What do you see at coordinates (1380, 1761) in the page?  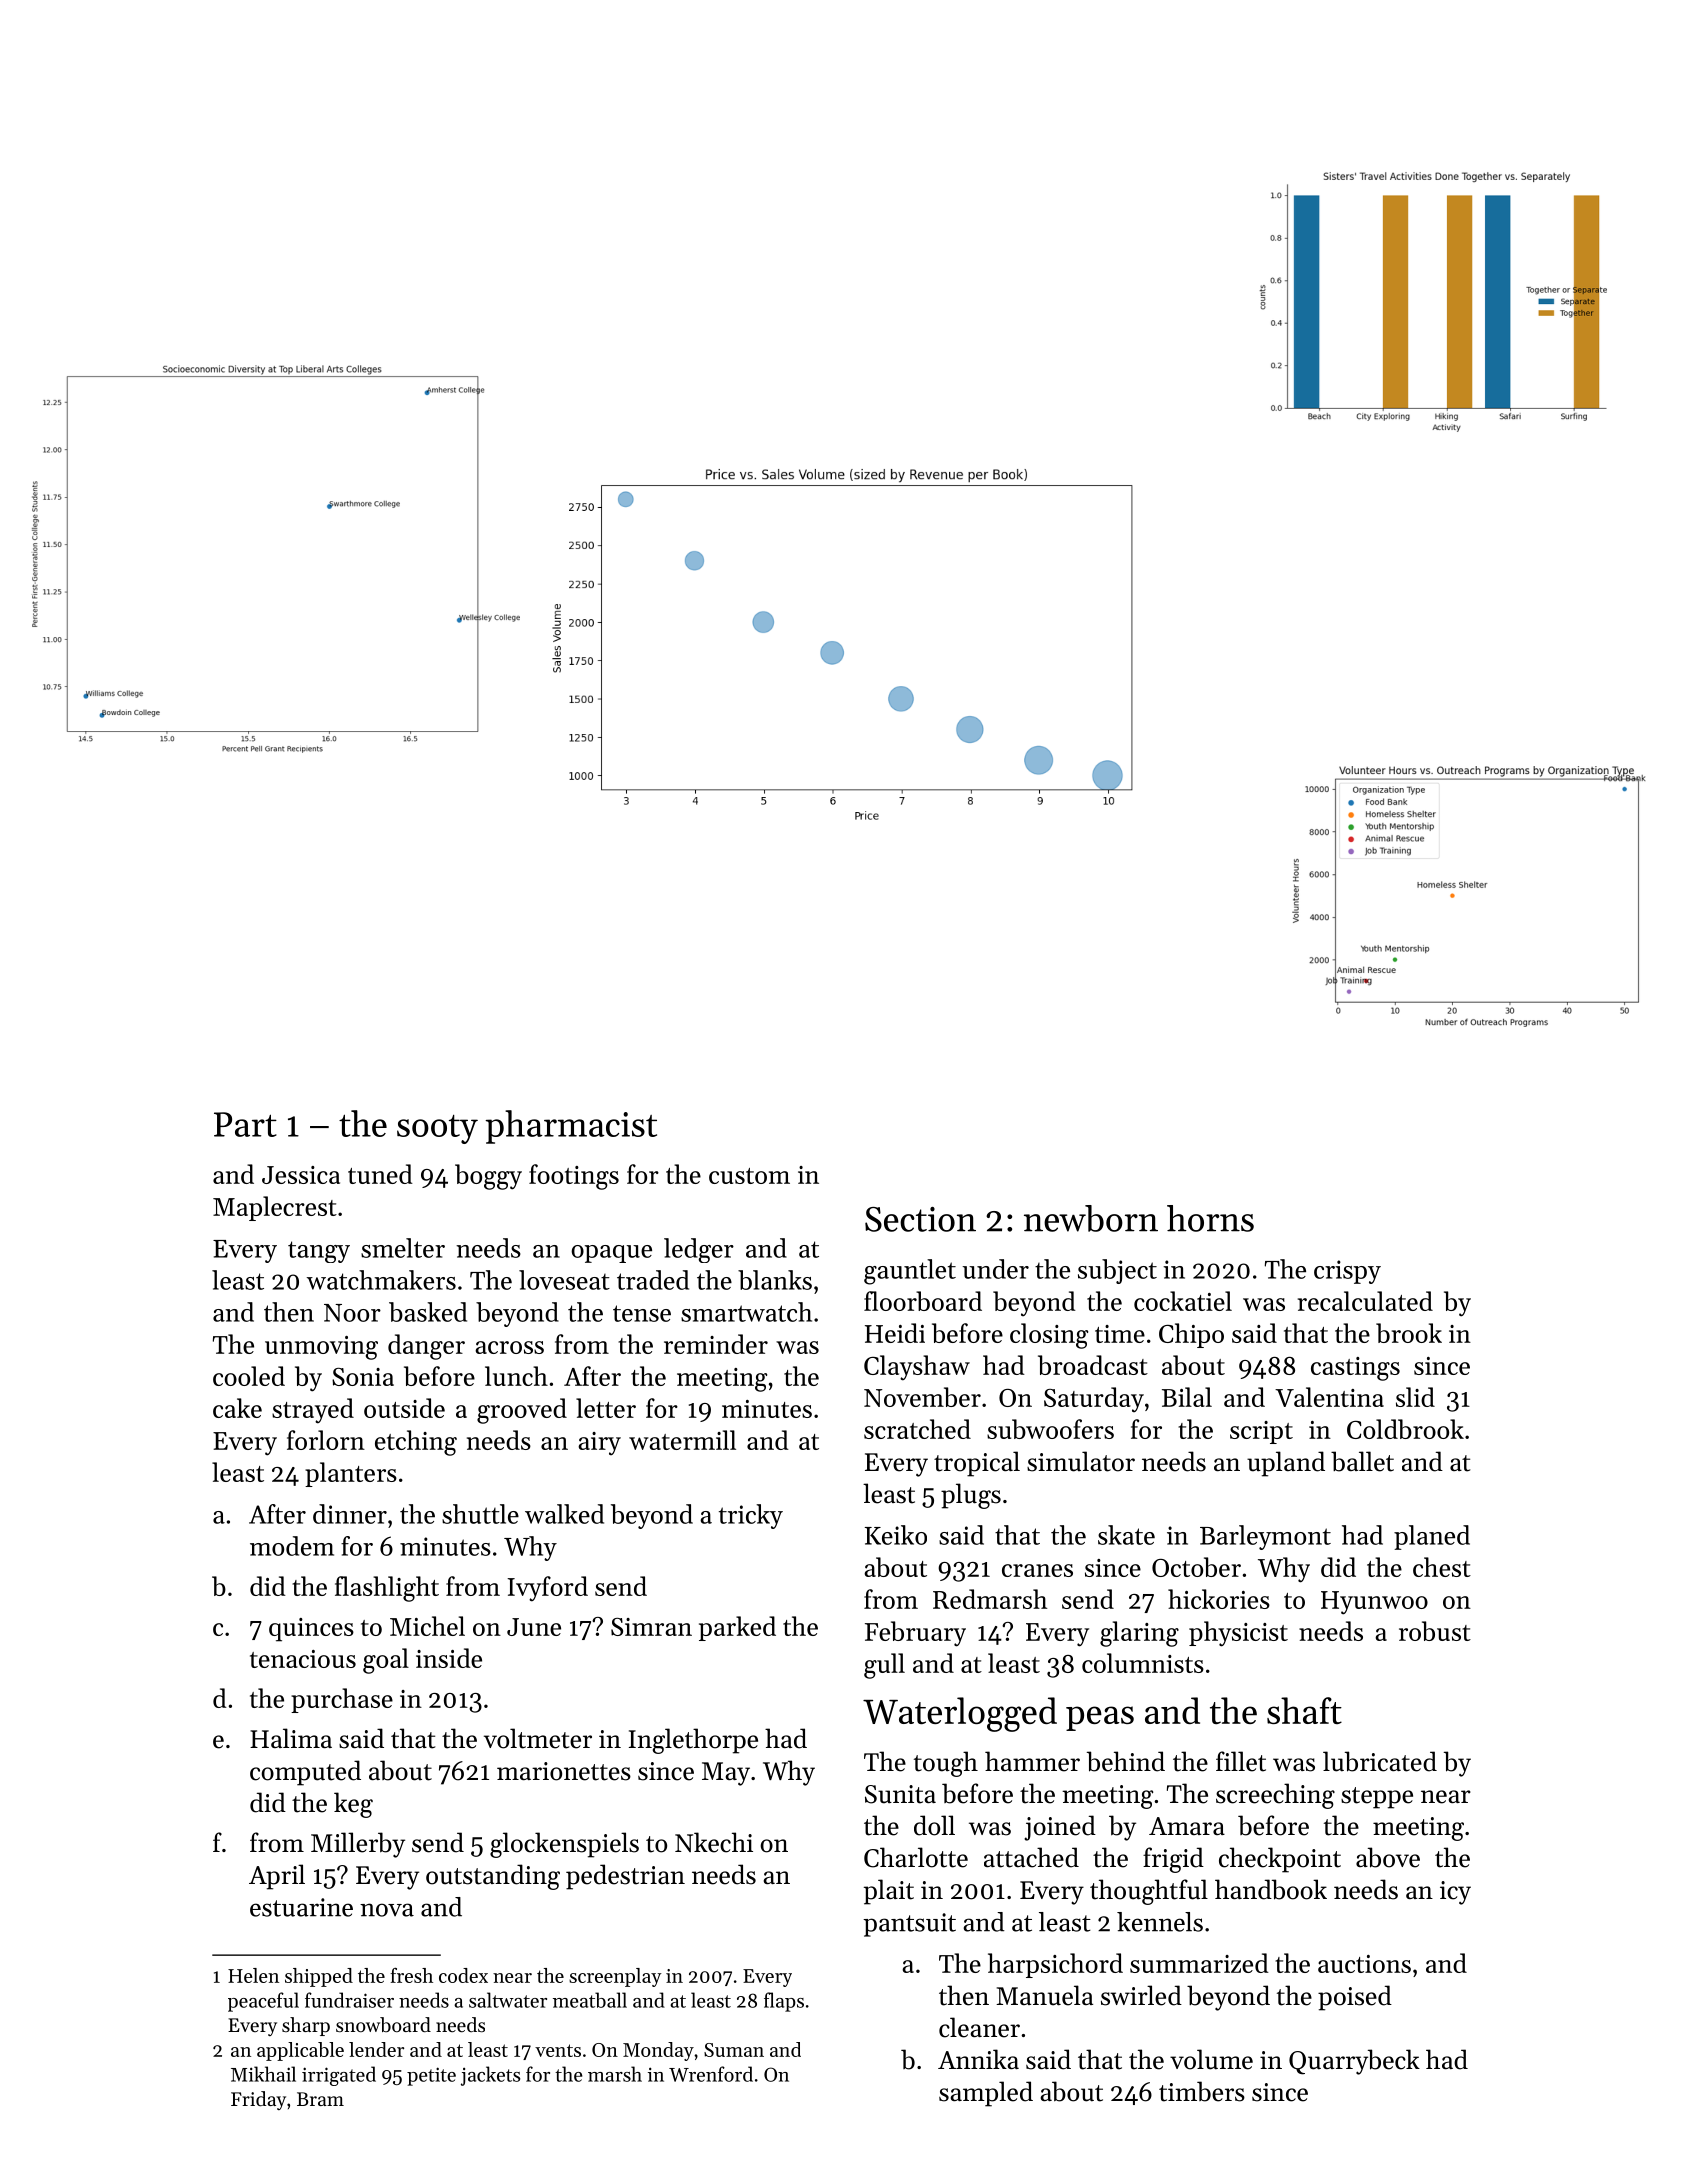 I see `lubricated` at bounding box center [1380, 1761].
